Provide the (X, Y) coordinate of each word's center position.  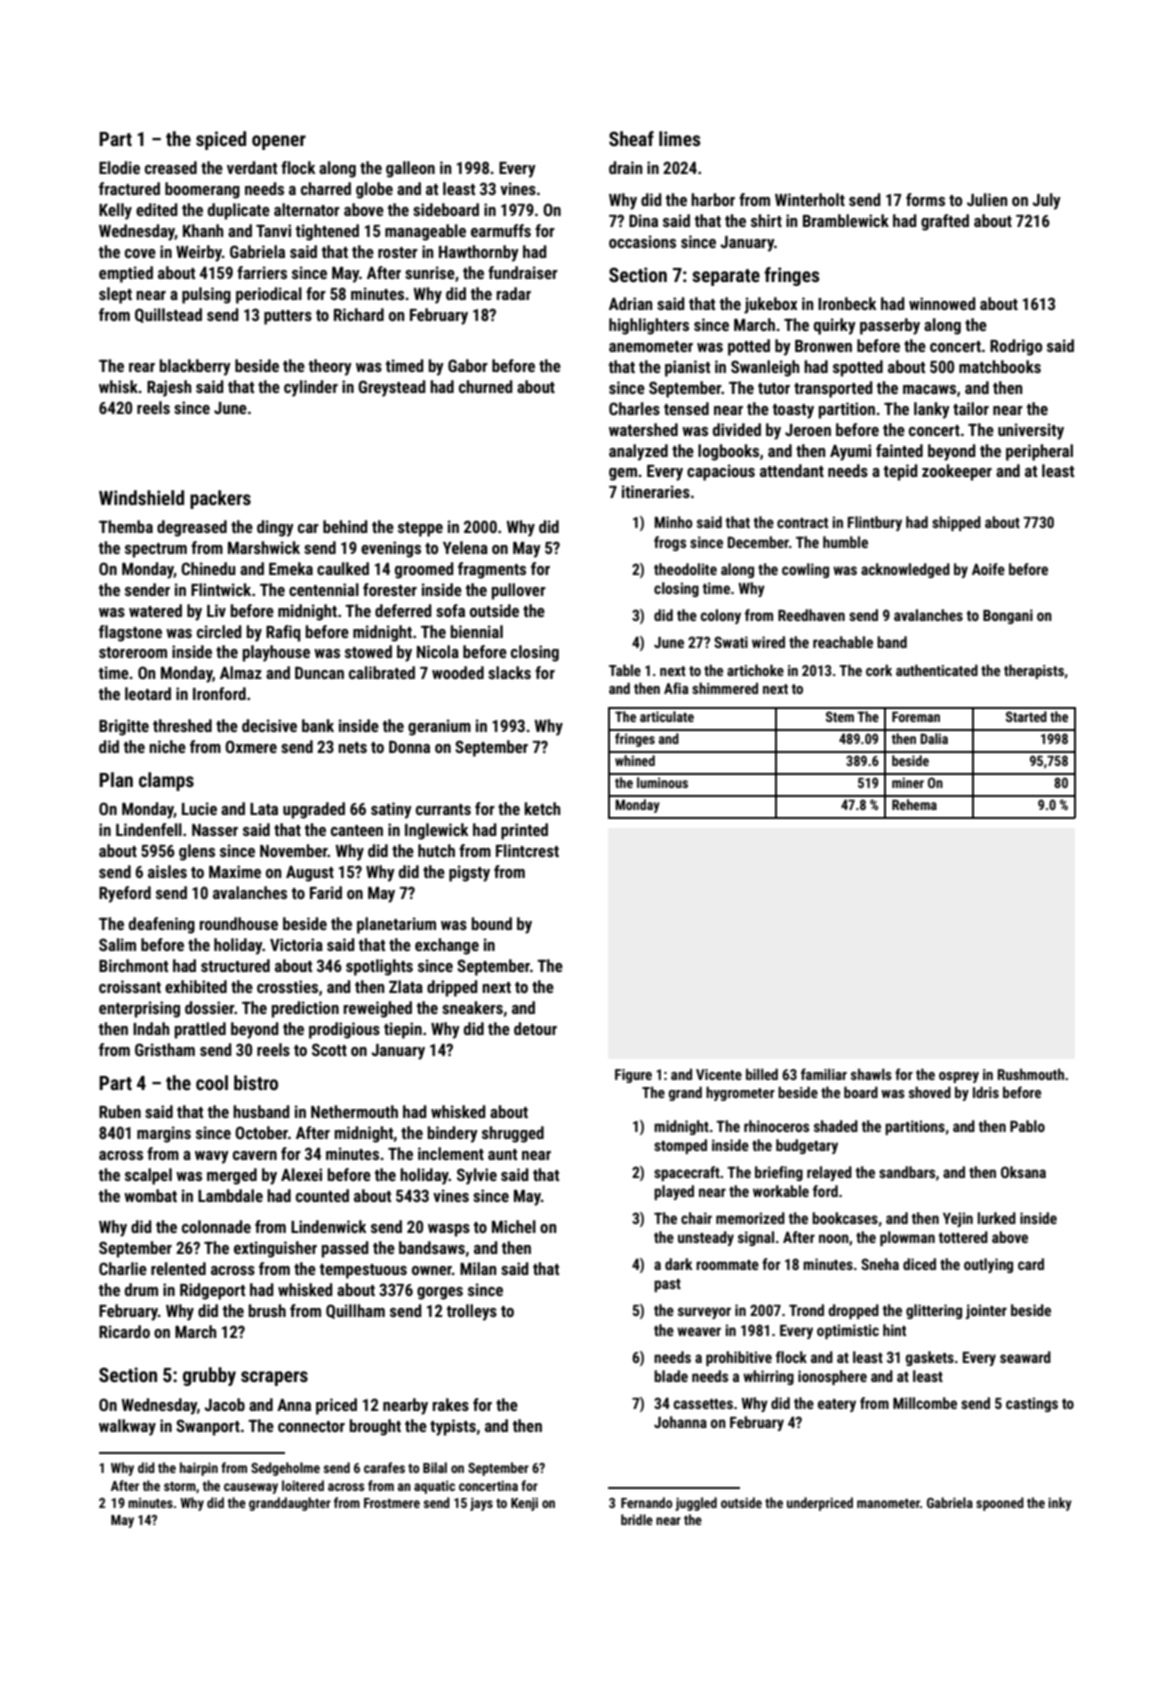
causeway (251, 1488)
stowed (368, 651)
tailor (971, 408)
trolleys (472, 1312)
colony (721, 616)
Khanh (203, 230)
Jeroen (808, 430)
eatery (837, 1405)
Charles (634, 408)
